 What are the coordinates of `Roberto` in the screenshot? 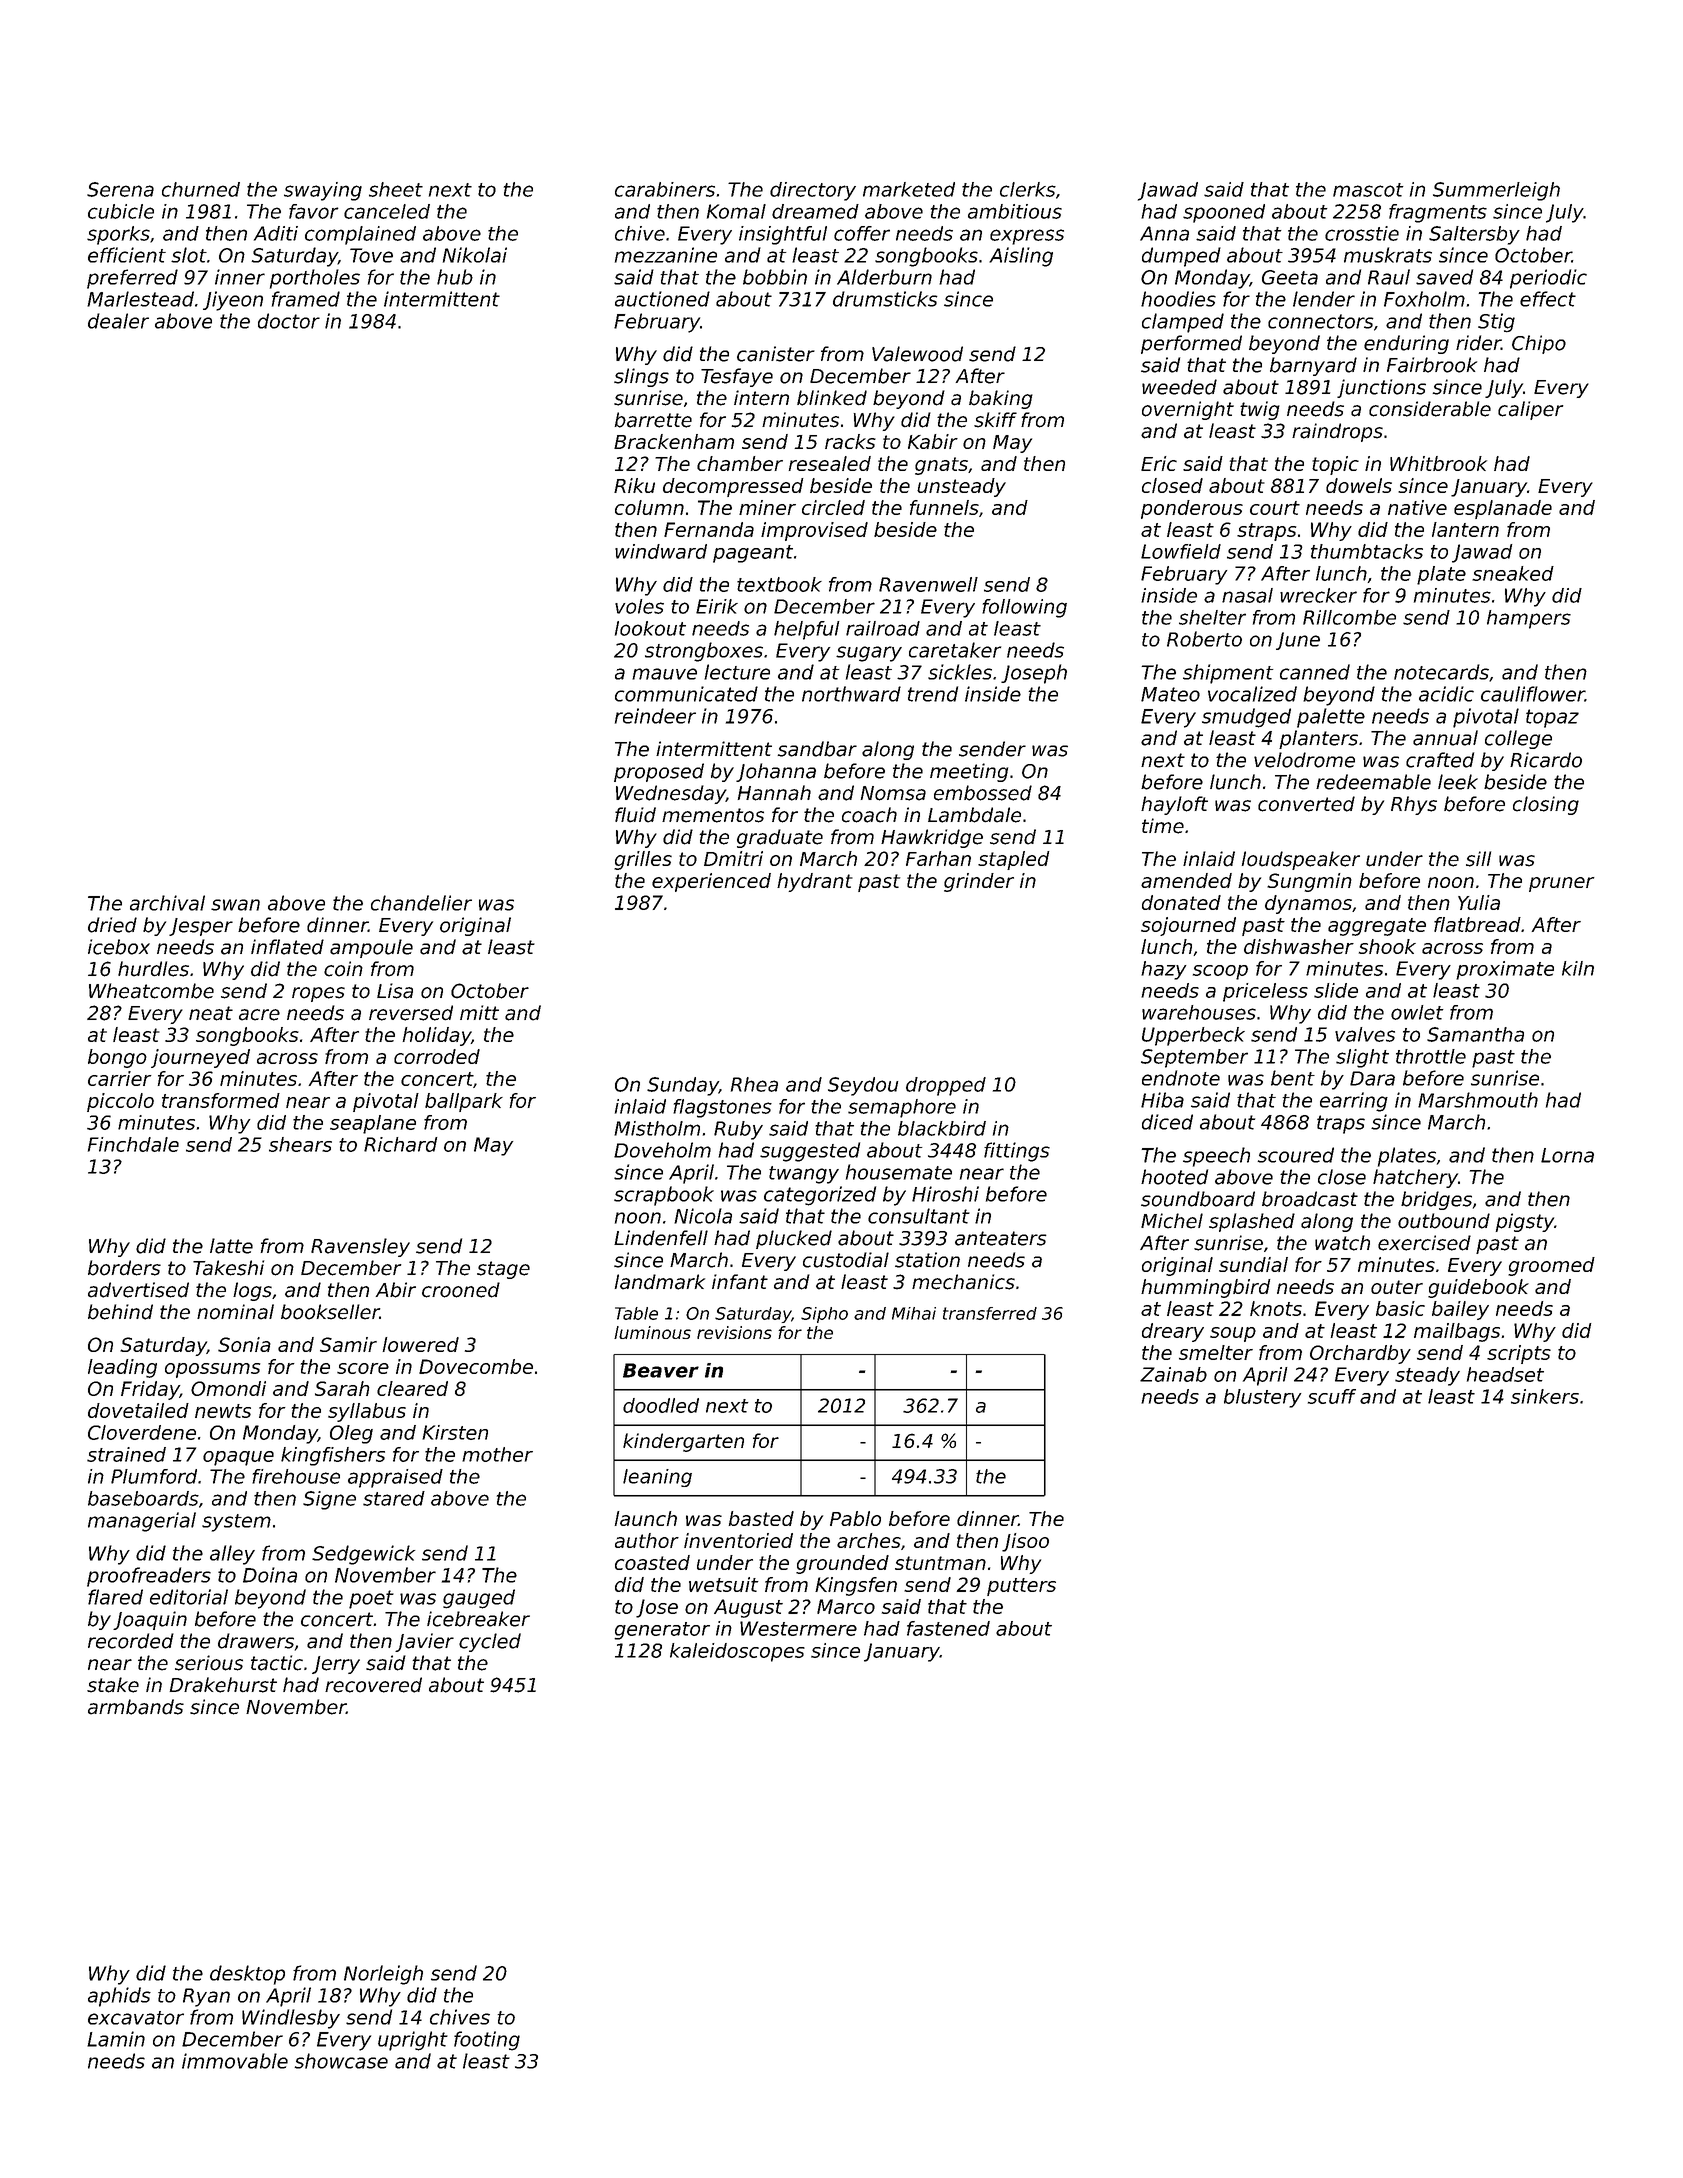 It's located at (1204, 639).
